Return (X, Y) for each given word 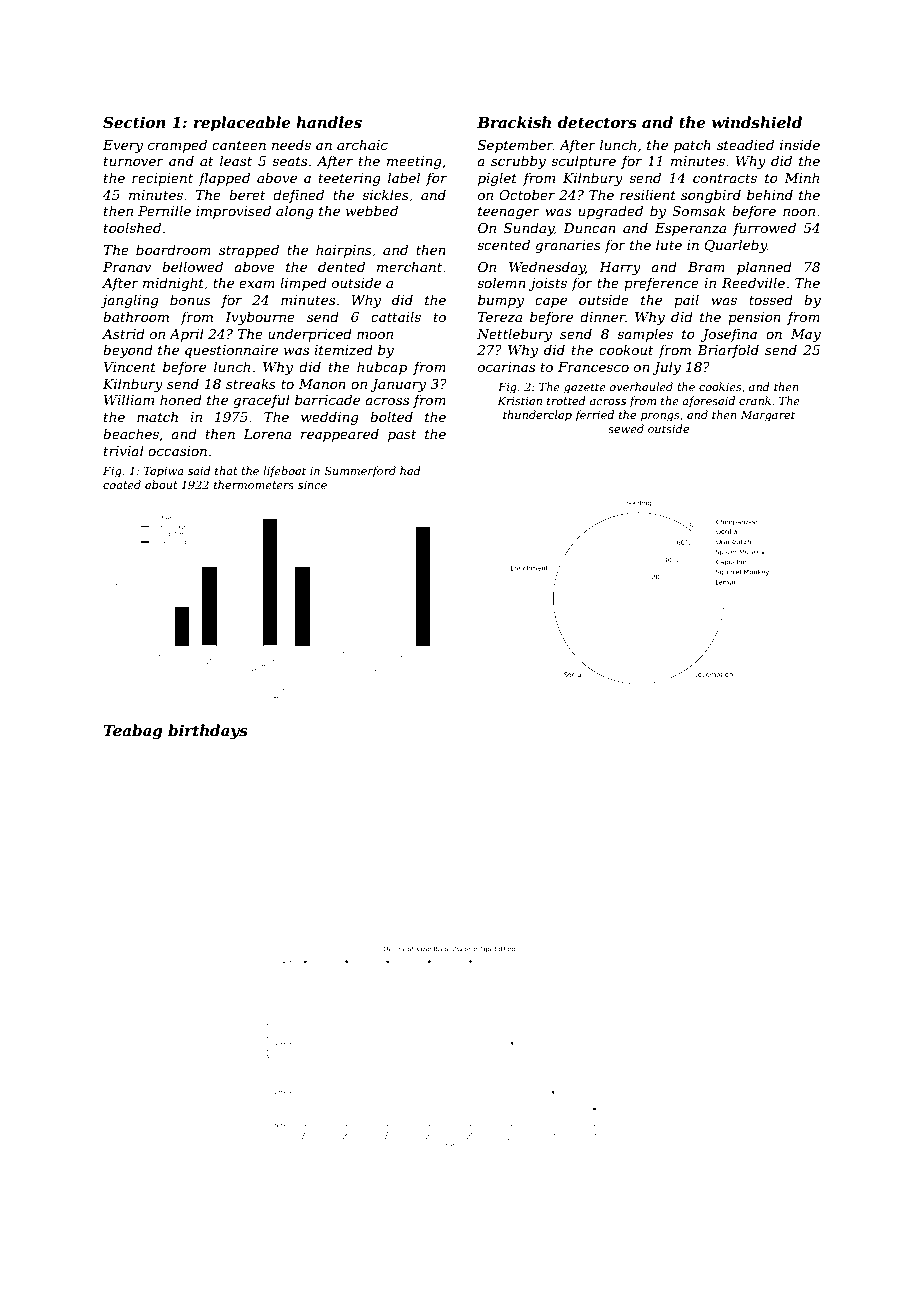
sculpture (583, 162)
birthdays (208, 732)
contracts (725, 178)
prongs (660, 417)
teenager (509, 213)
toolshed (132, 227)
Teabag (133, 732)
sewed (626, 428)
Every (123, 146)
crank (755, 400)
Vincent (130, 367)
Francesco (593, 367)
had (410, 470)
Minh (801, 177)
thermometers (254, 484)
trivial (124, 450)
